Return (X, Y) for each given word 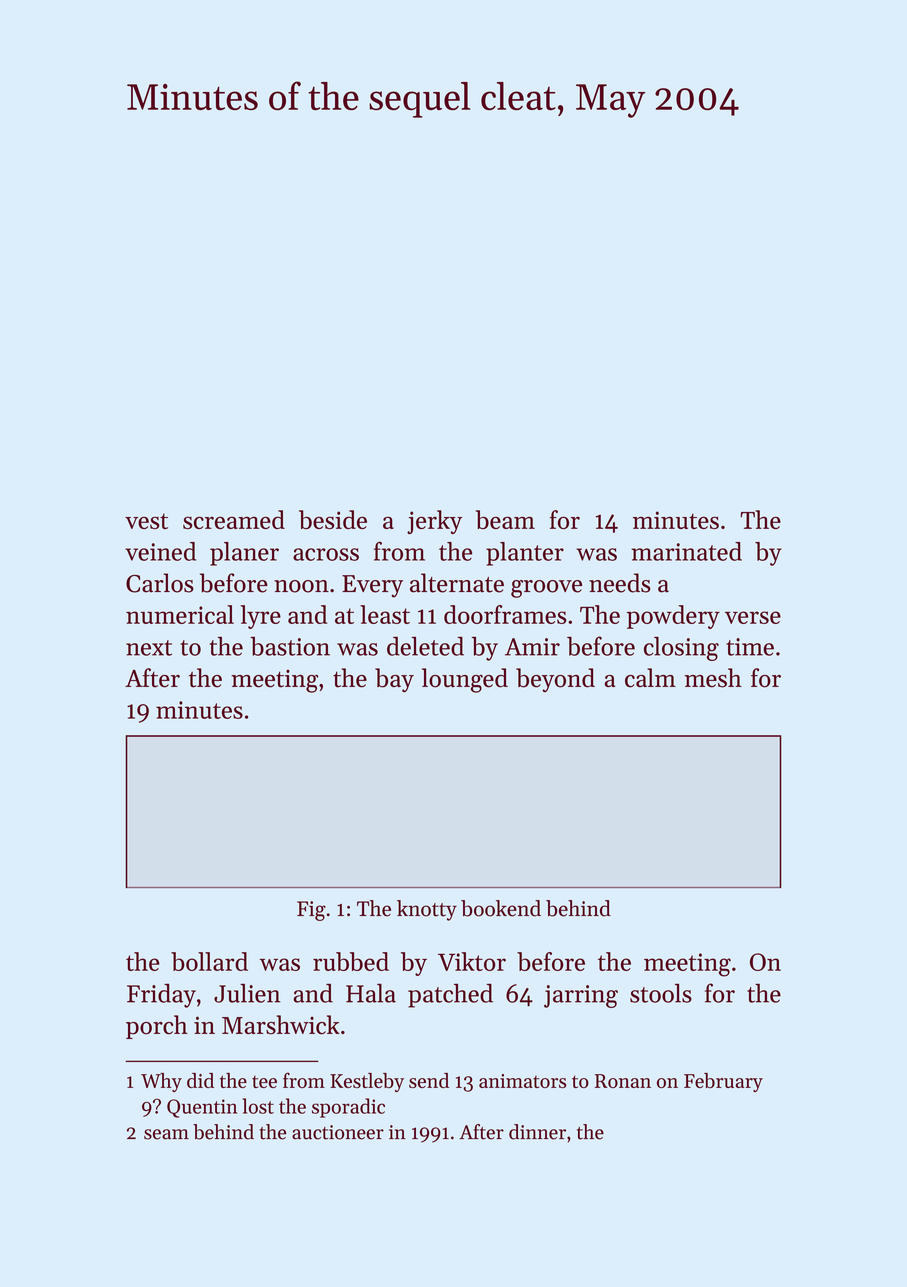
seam (166, 1134)
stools (661, 993)
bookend (501, 908)
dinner (537, 1132)
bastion (290, 646)
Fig (311, 911)
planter (525, 554)
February (723, 1082)
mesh (713, 678)
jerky (434, 522)
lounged (465, 680)
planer (244, 554)
